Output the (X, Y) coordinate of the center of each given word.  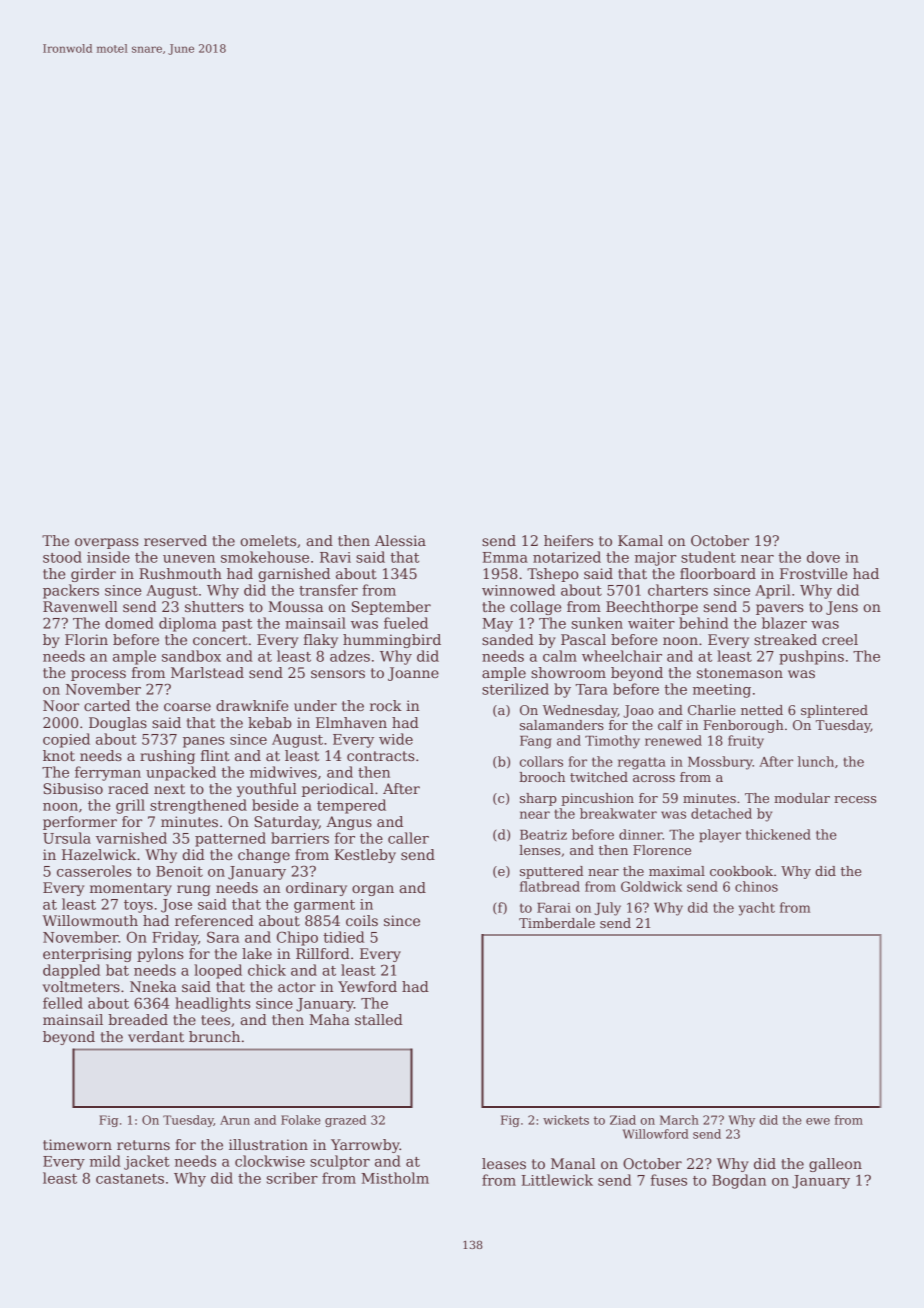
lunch (816, 761)
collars (541, 761)
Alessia (400, 540)
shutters (214, 606)
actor (297, 987)
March (679, 1120)
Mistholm (395, 1178)
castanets (130, 1179)
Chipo (297, 938)
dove (823, 557)
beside (275, 805)
